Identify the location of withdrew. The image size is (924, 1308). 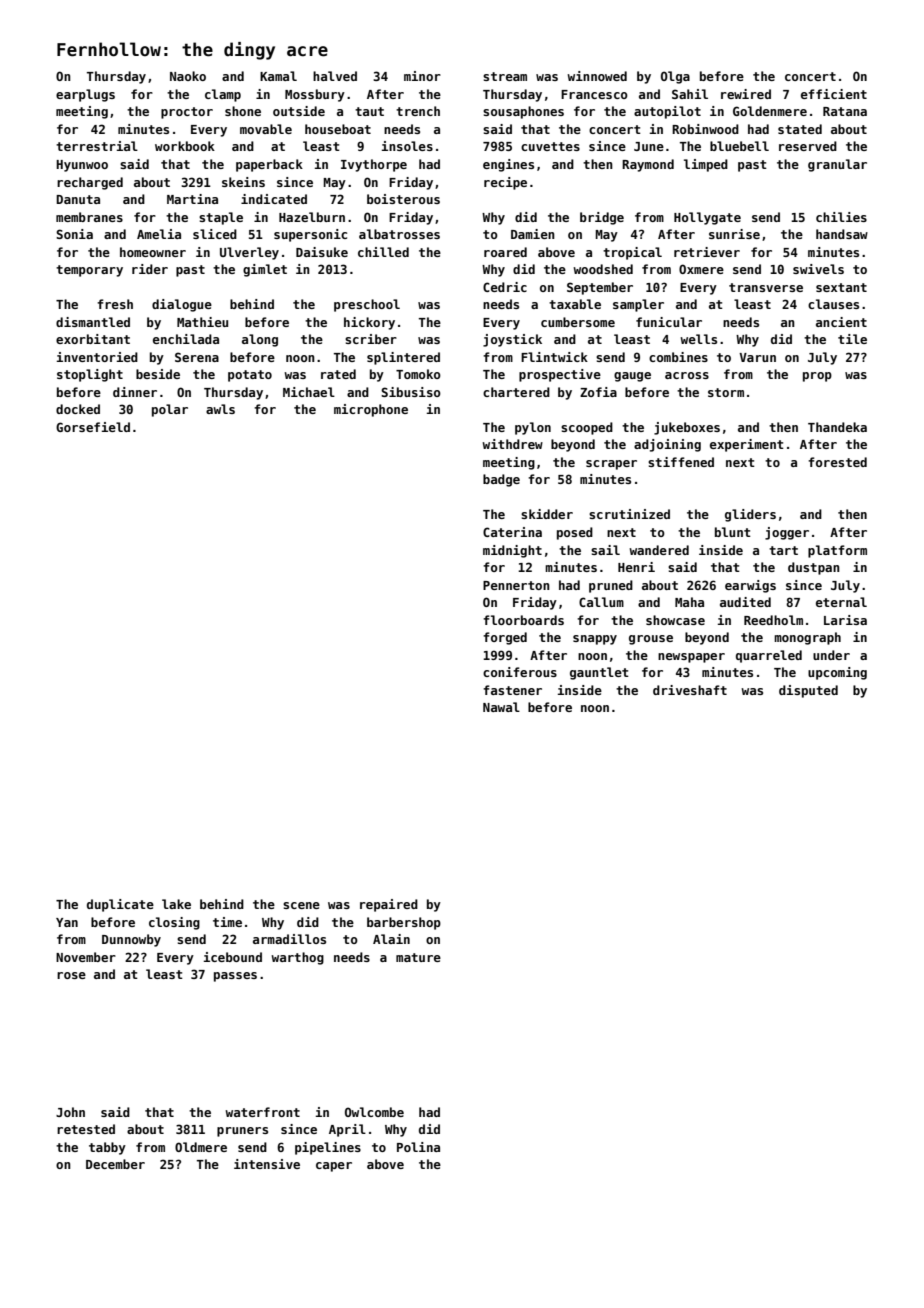
(512, 444).
